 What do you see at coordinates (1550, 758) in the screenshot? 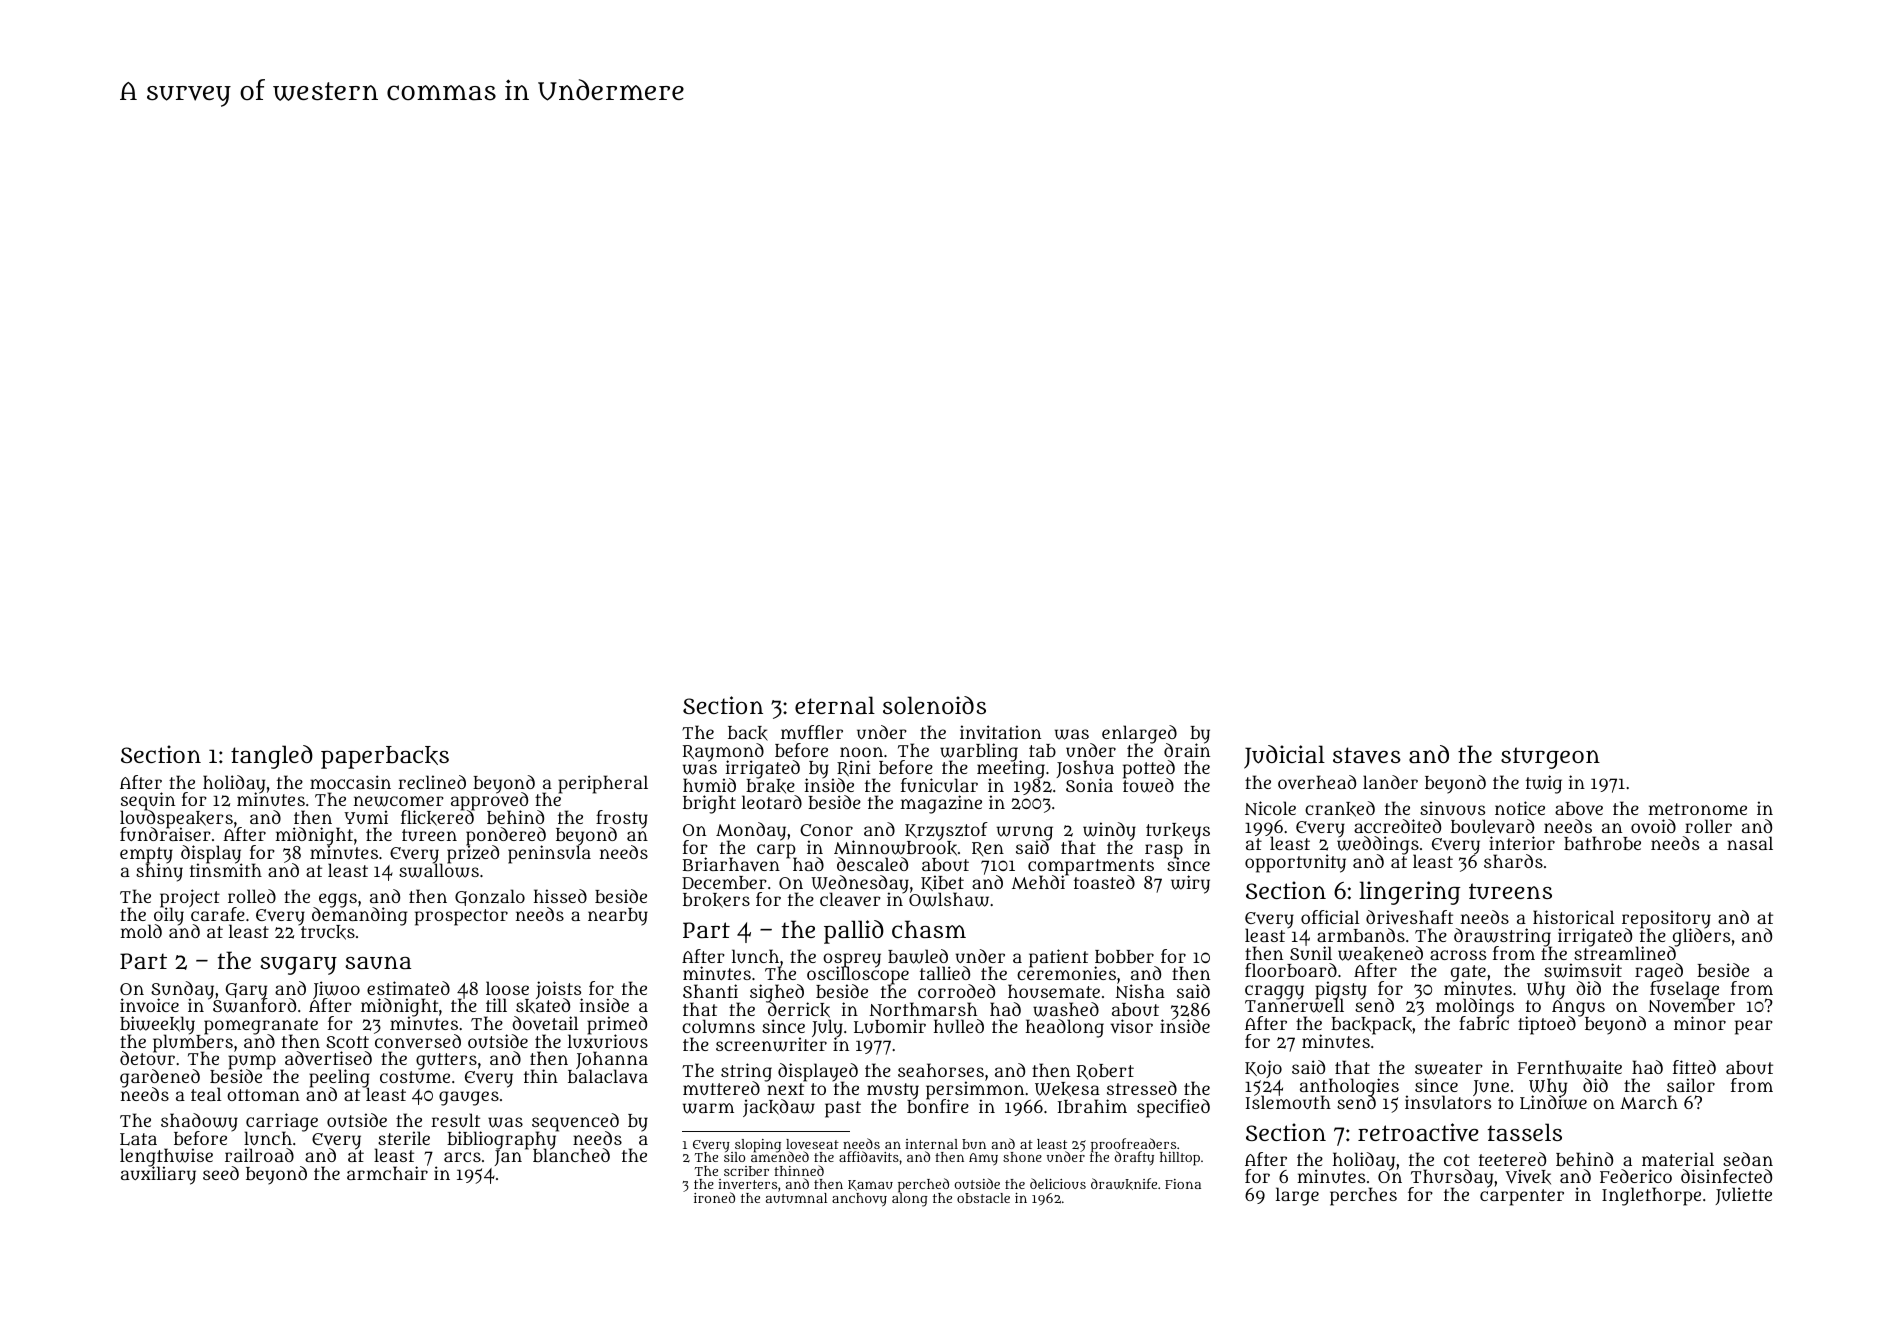
I see `sturgeon` at bounding box center [1550, 758].
